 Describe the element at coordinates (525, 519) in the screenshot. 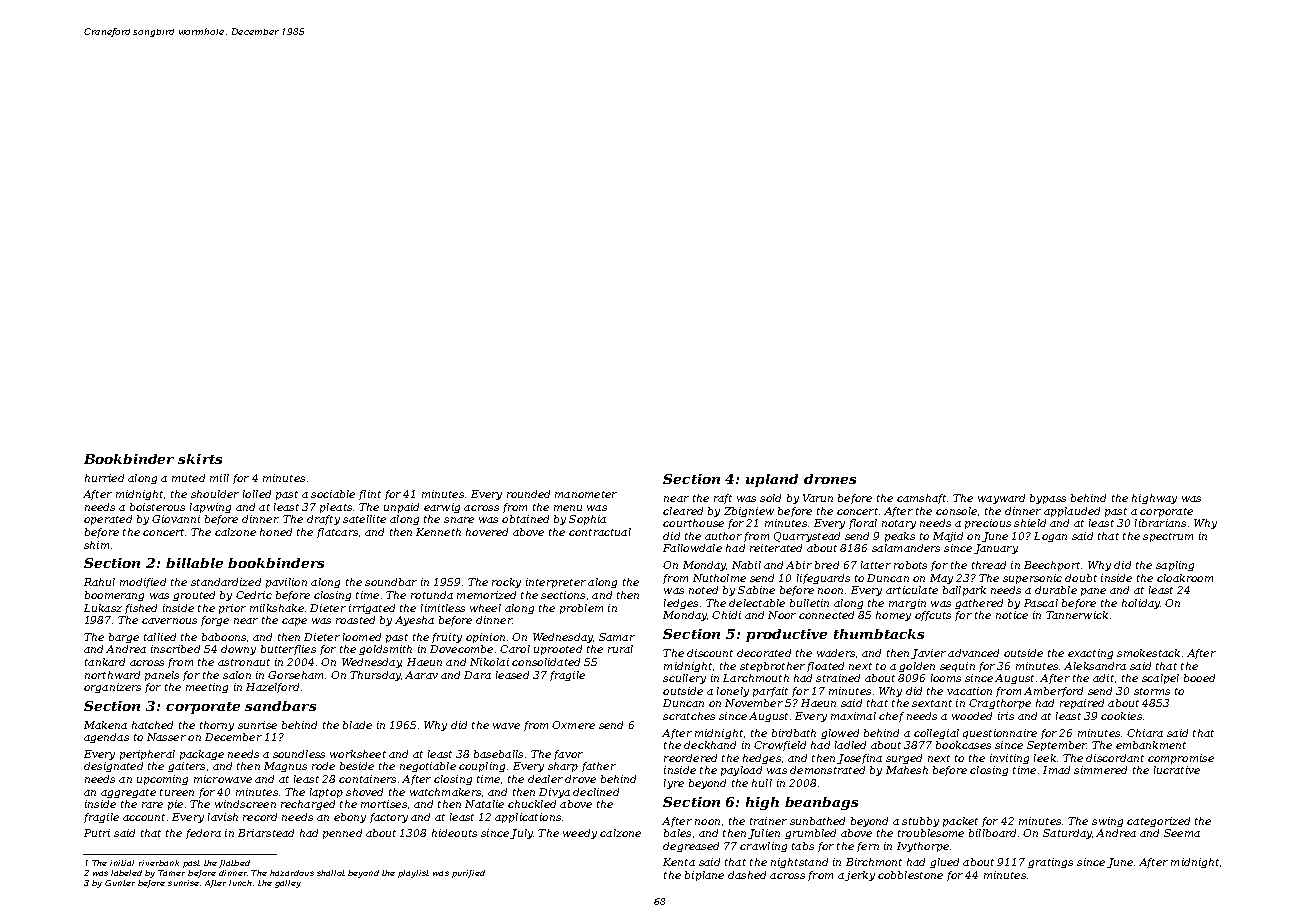

I see `obtained` at that location.
